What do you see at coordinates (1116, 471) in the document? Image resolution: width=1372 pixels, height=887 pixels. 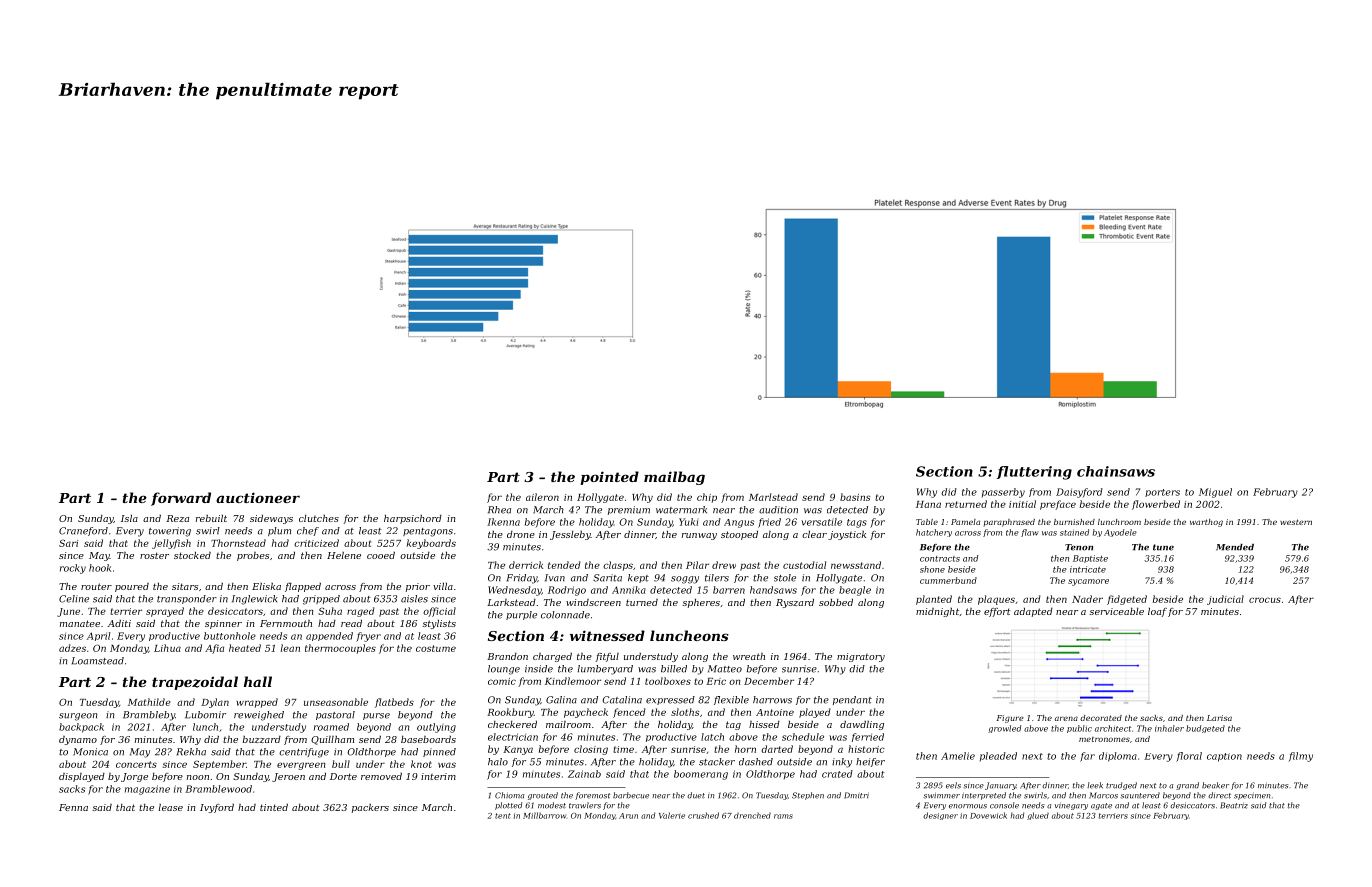 I see `chainsaws` at bounding box center [1116, 471].
